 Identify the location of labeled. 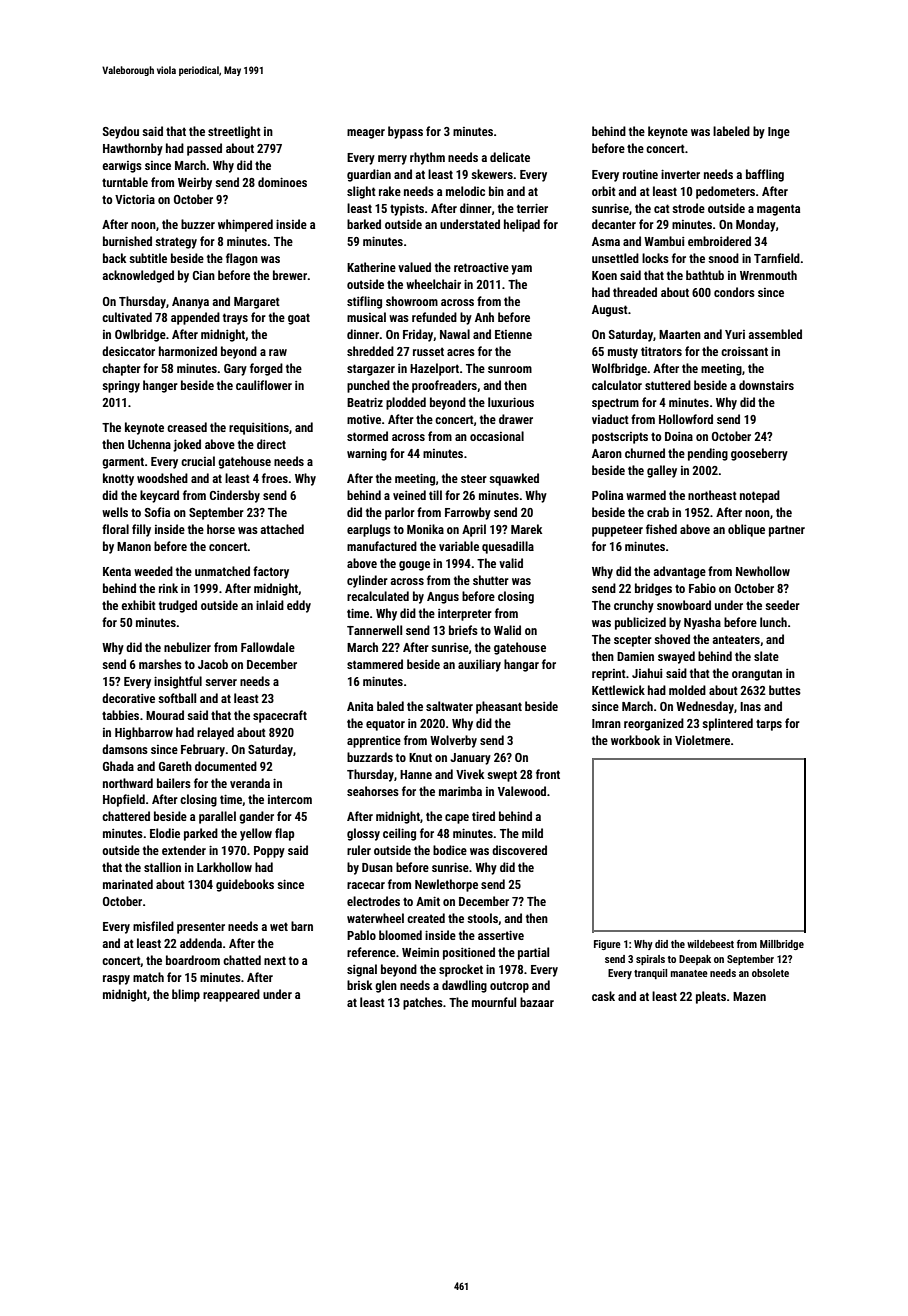
(731, 131).
